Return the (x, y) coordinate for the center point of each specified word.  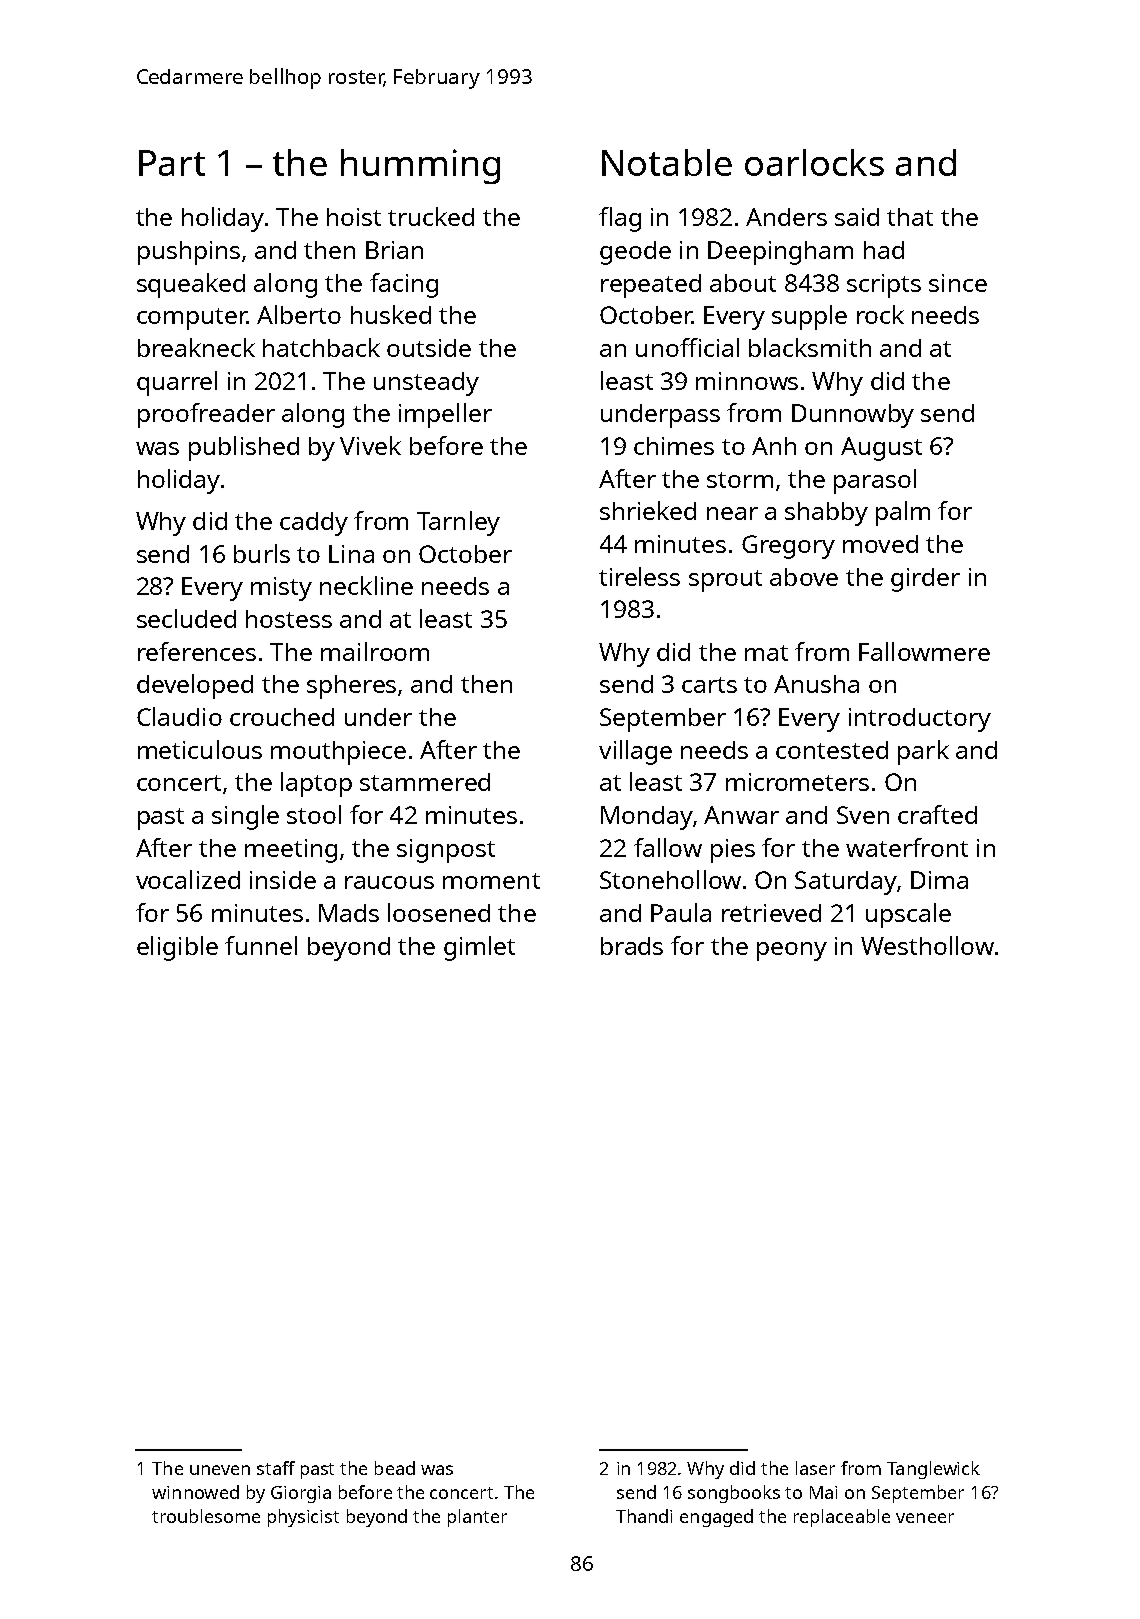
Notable (667, 162)
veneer (925, 1518)
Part (172, 163)
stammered (425, 782)
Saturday (846, 883)
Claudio (179, 716)
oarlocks (814, 162)
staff (276, 1468)
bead (395, 1468)
